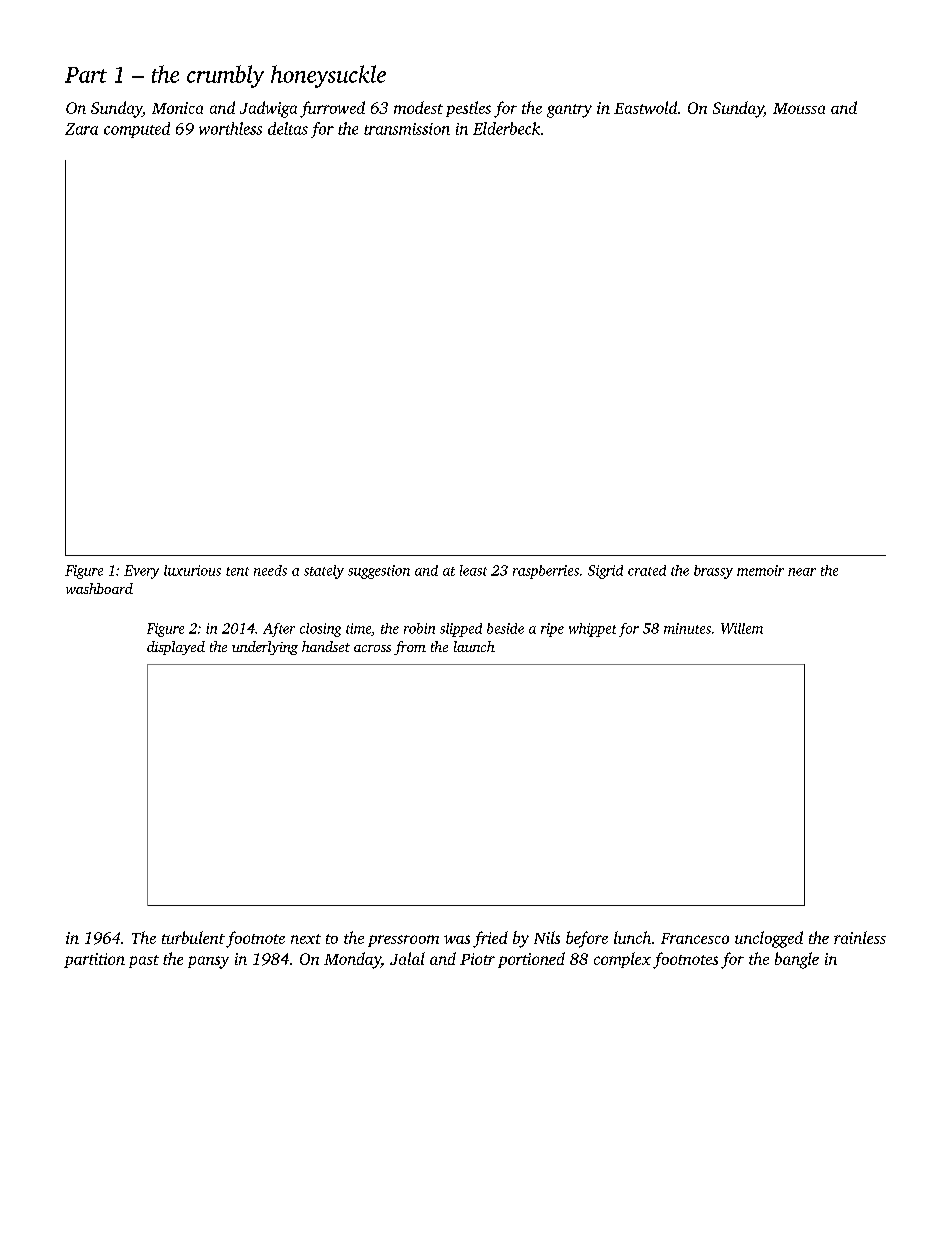 This document has height=1233, width=952. Describe the element at coordinates (799, 108) in the document. I see `Moussa` at that location.
